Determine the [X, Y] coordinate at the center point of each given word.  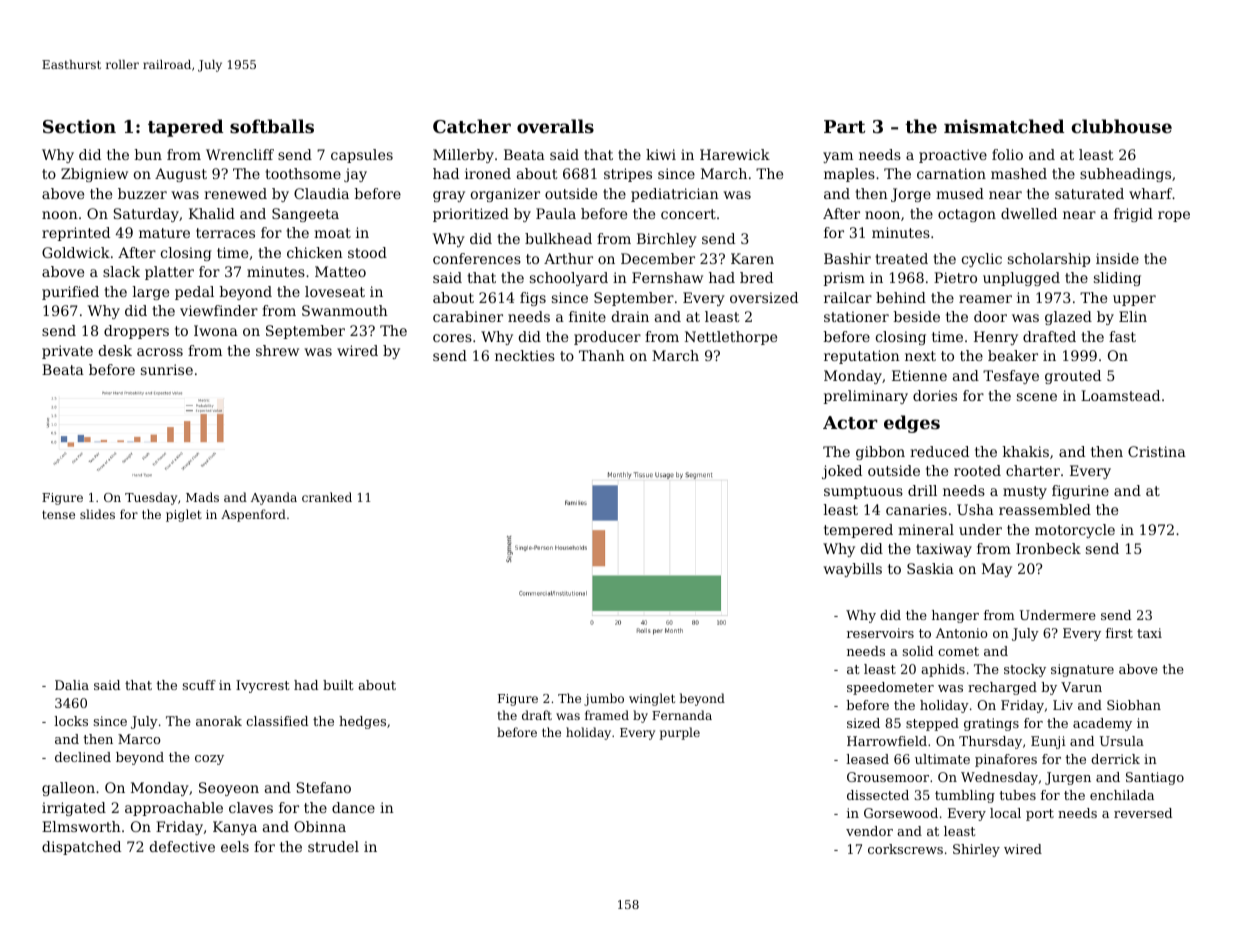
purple [680, 733]
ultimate [942, 759]
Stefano [324, 787]
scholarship [1049, 260]
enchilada [1122, 795]
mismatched [1004, 126]
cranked [327, 497]
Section [79, 126]
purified [70, 293]
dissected [878, 795]
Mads [202, 497]
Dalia [72, 685]
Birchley [667, 240]
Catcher [472, 126]
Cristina [1157, 451]
